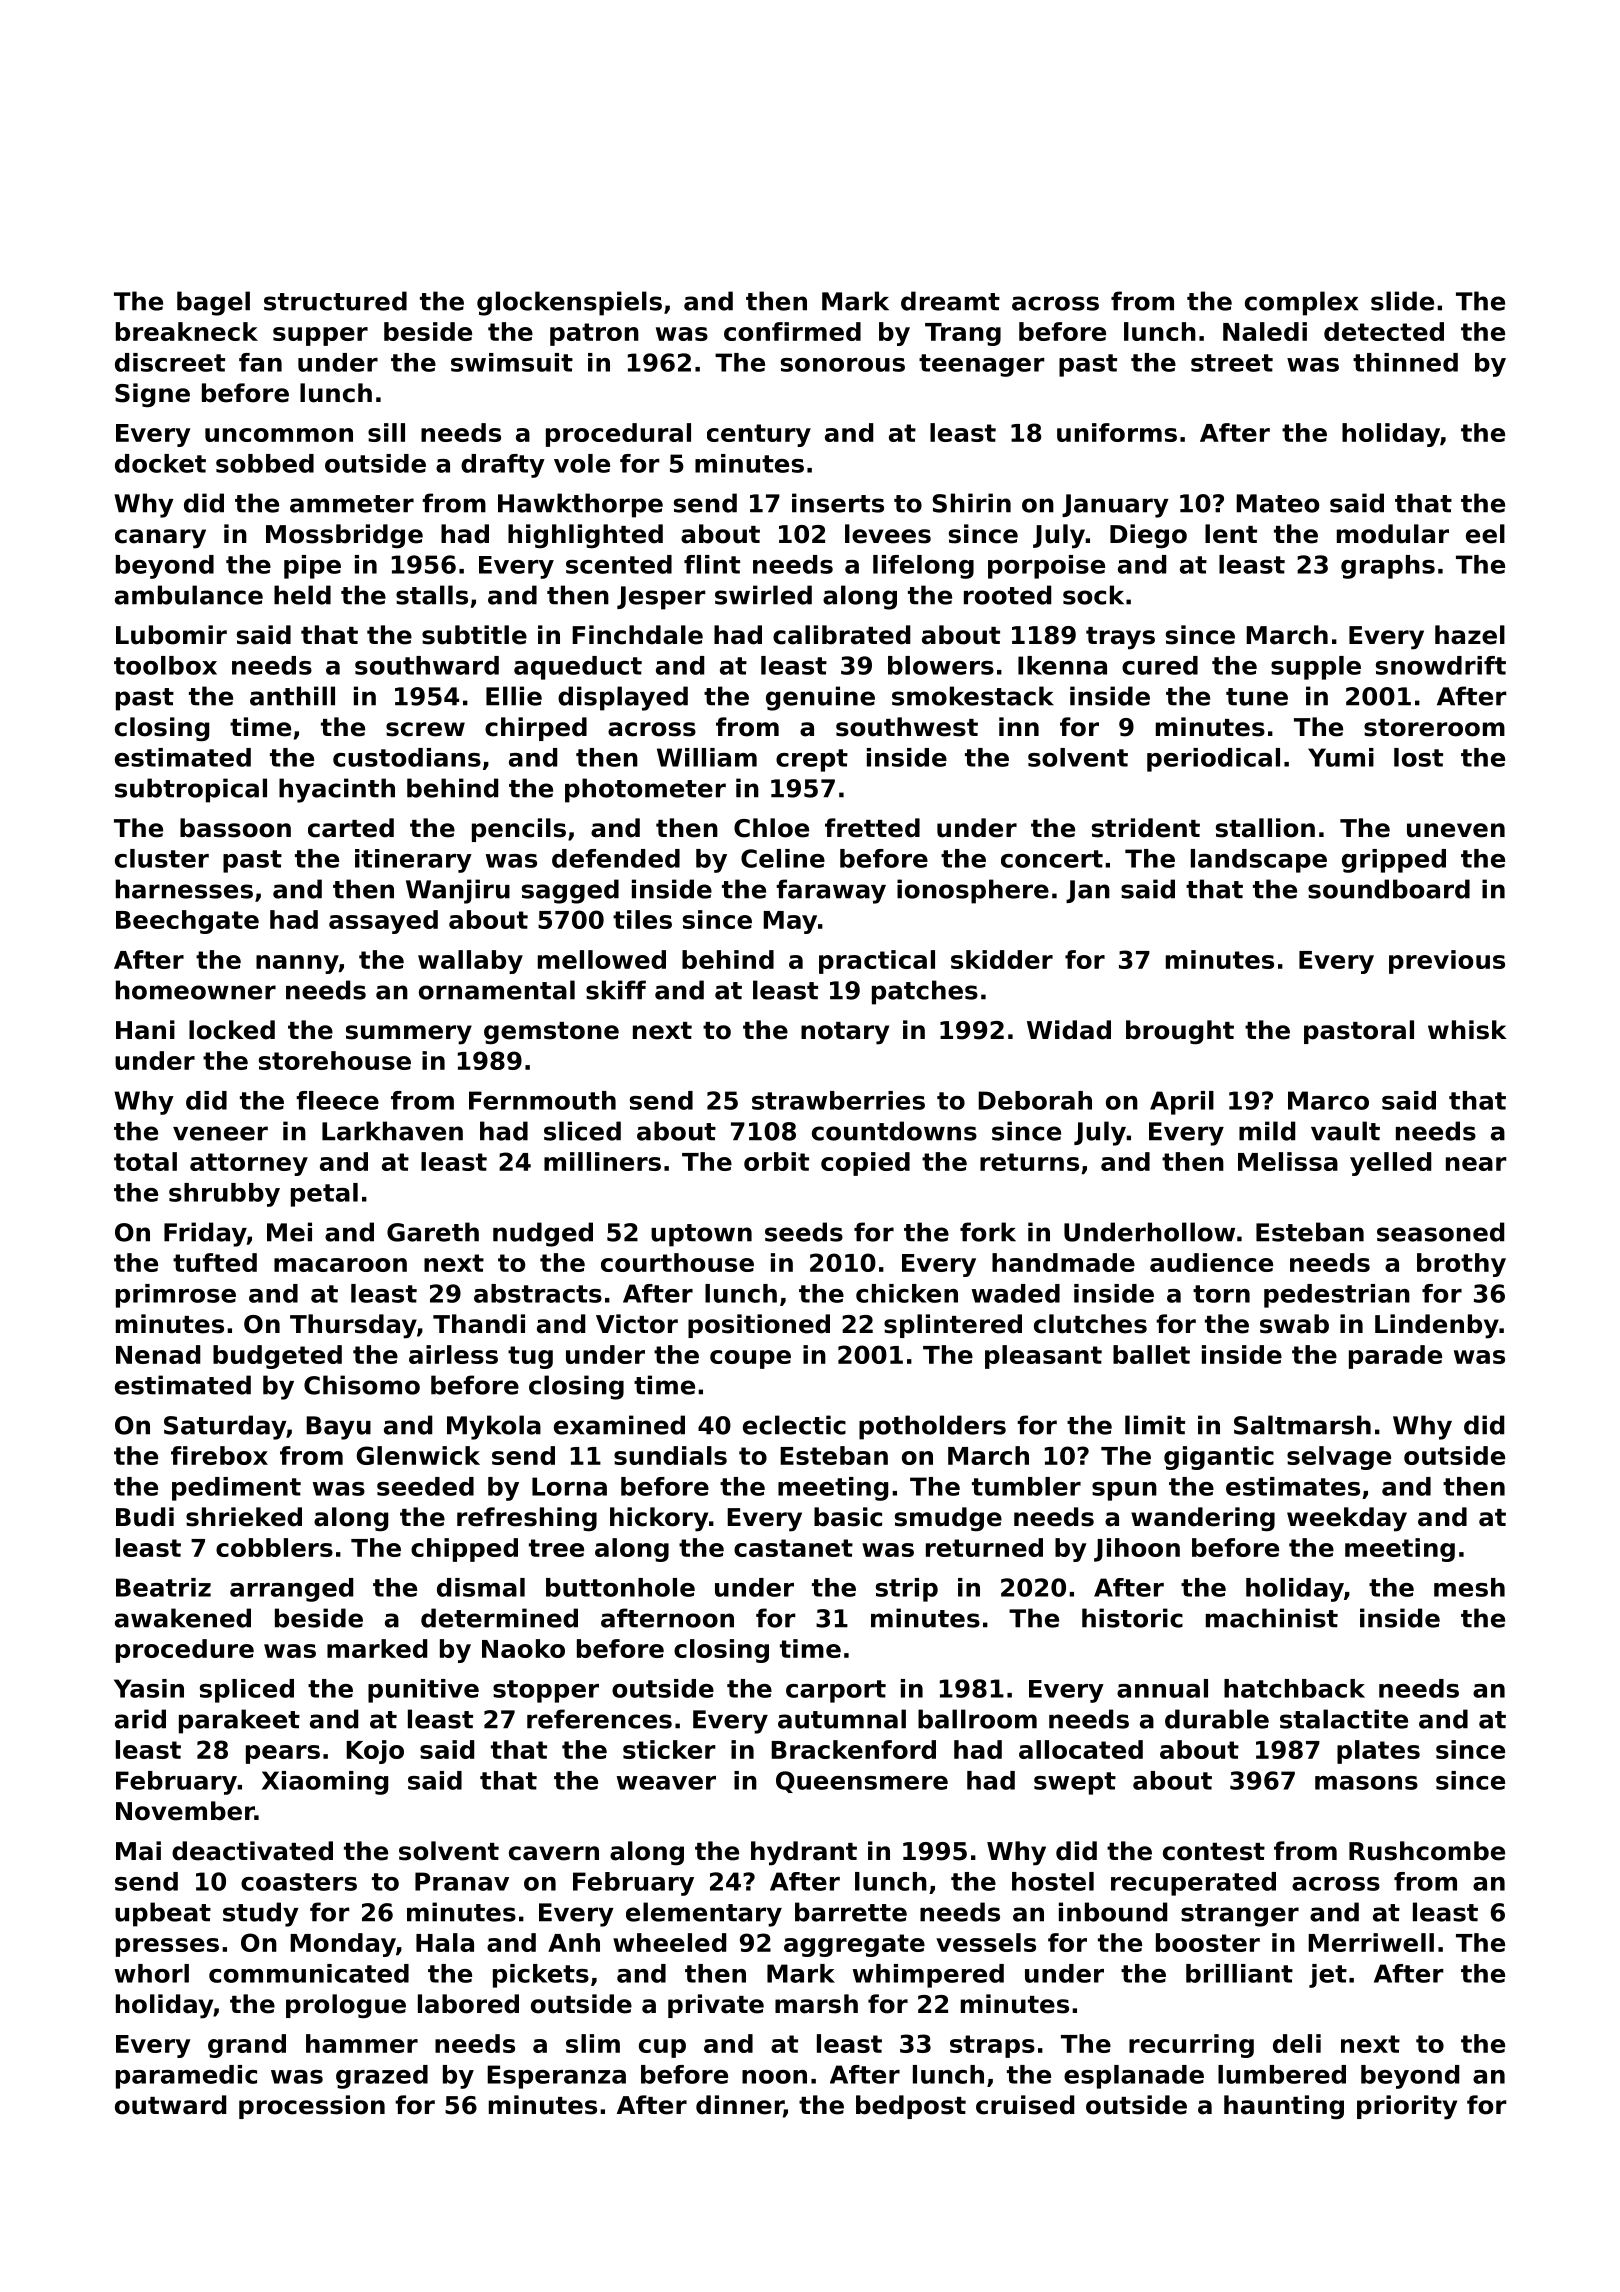 The image size is (1620, 2292). What do you see at coordinates (911, 2107) in the screenshot?
I see `bedpost` at bounding box center [911, 2107].
